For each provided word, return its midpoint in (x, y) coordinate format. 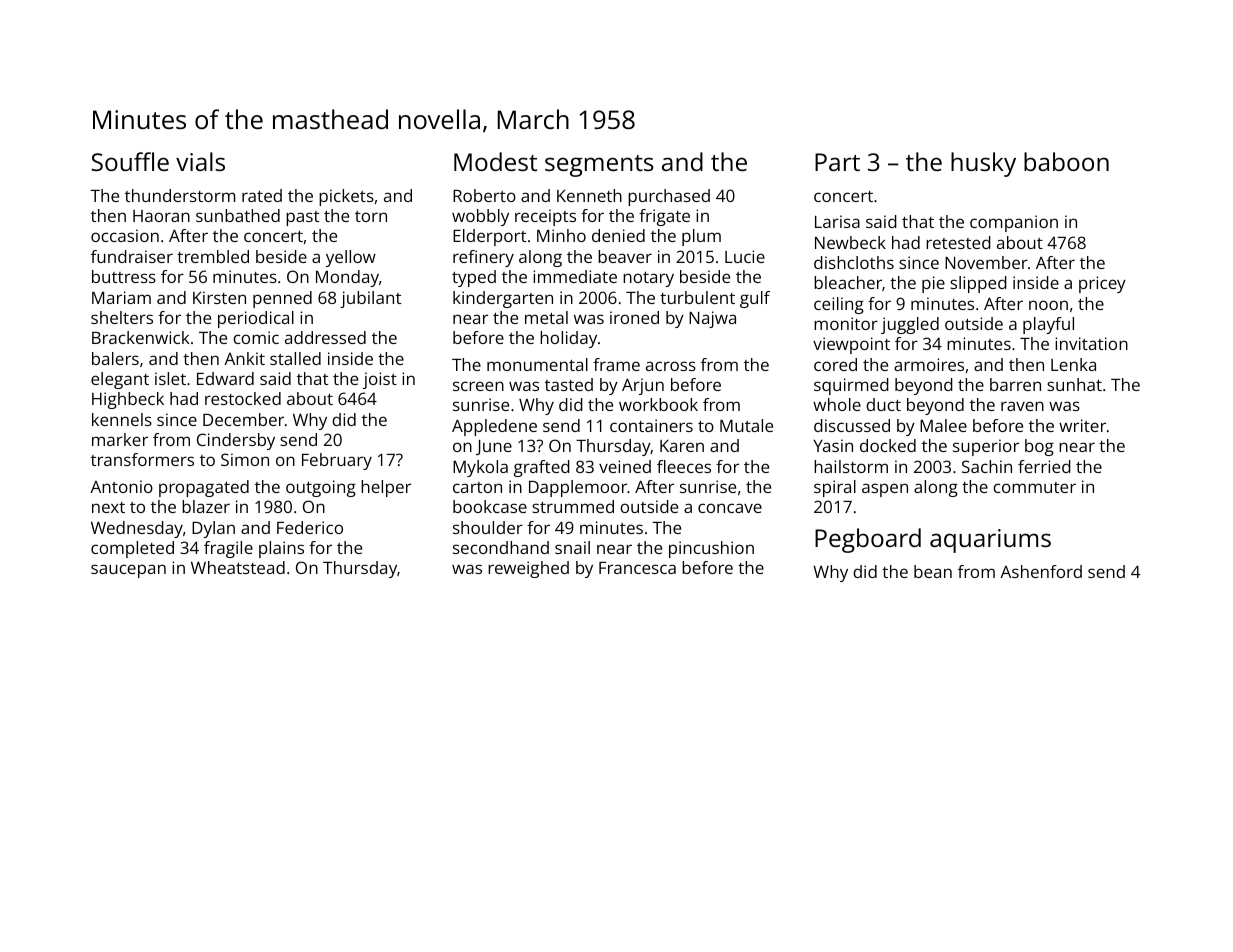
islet (170, 378)
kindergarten (503, 299)
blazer (206, 506)
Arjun (643, 386)
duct (883, 404)
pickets (346, 197)
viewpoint (851, 345)
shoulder (488, 527)
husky (983, 164)
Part (837, 162)
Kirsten (219, 297)
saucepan (128, 571)
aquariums (990, 541)
